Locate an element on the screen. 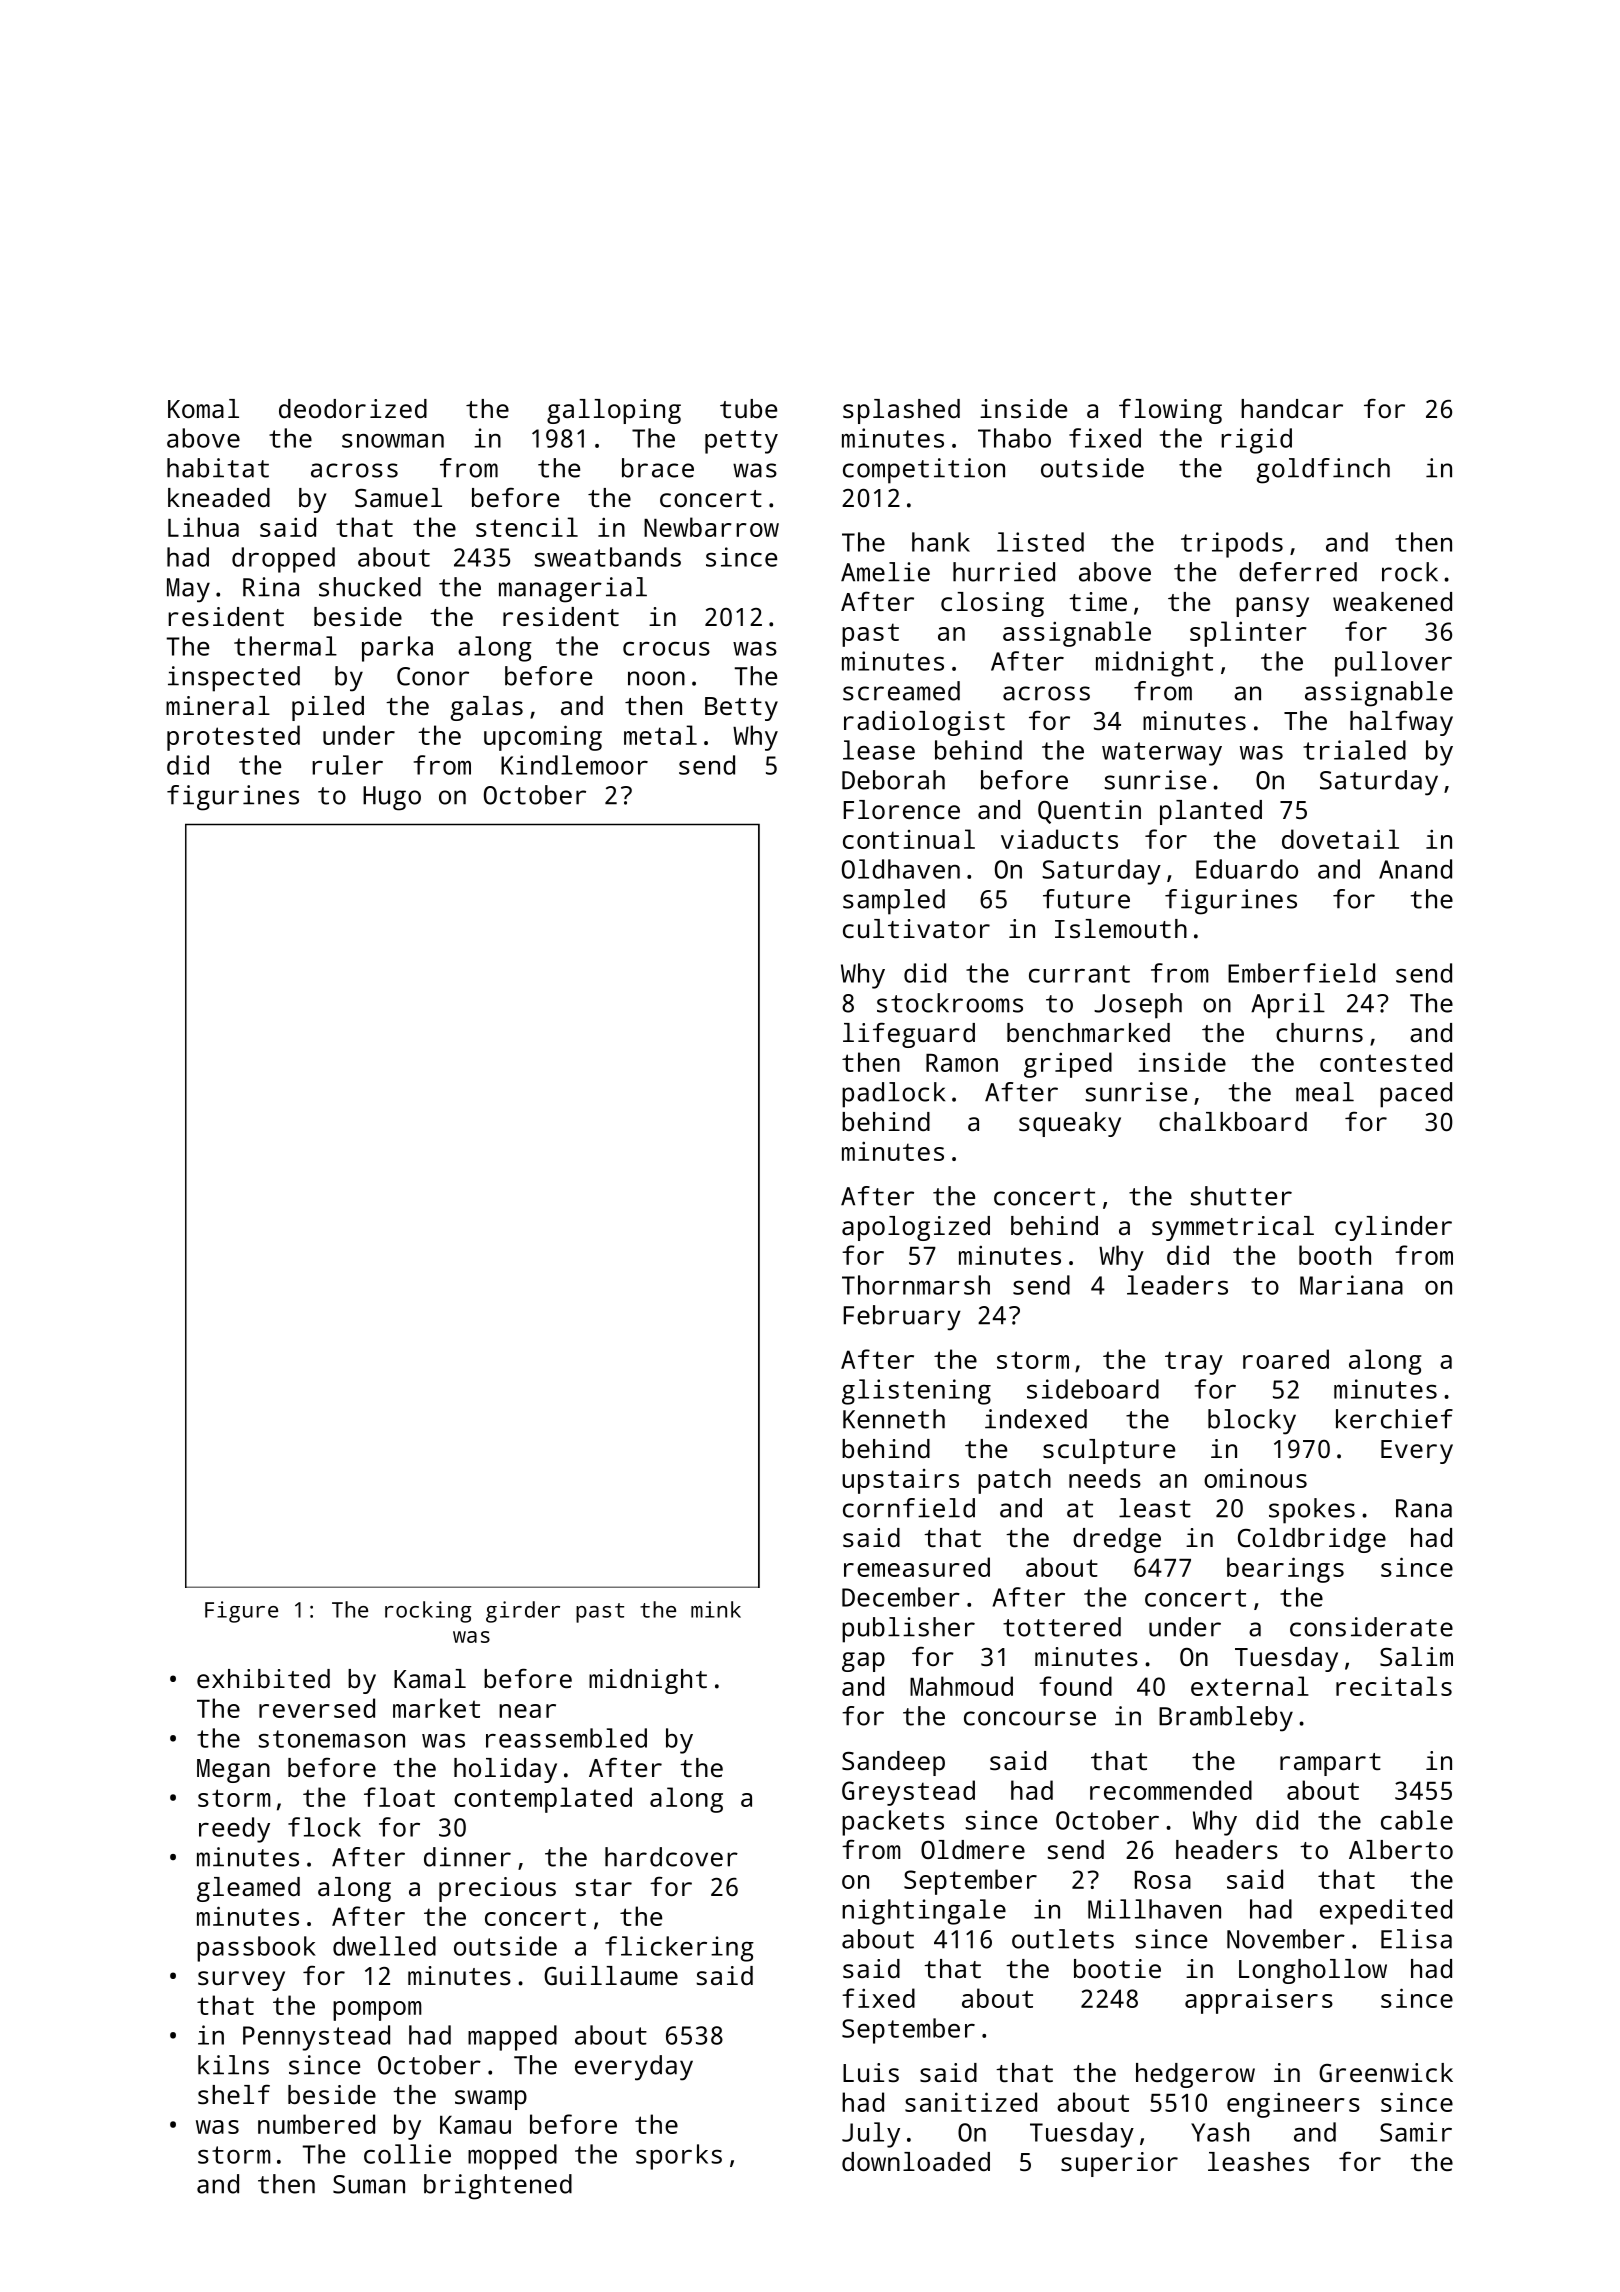 The width and height of the screenshot is (1620, 2292). weakened is located at coordinates (1392, 601).
